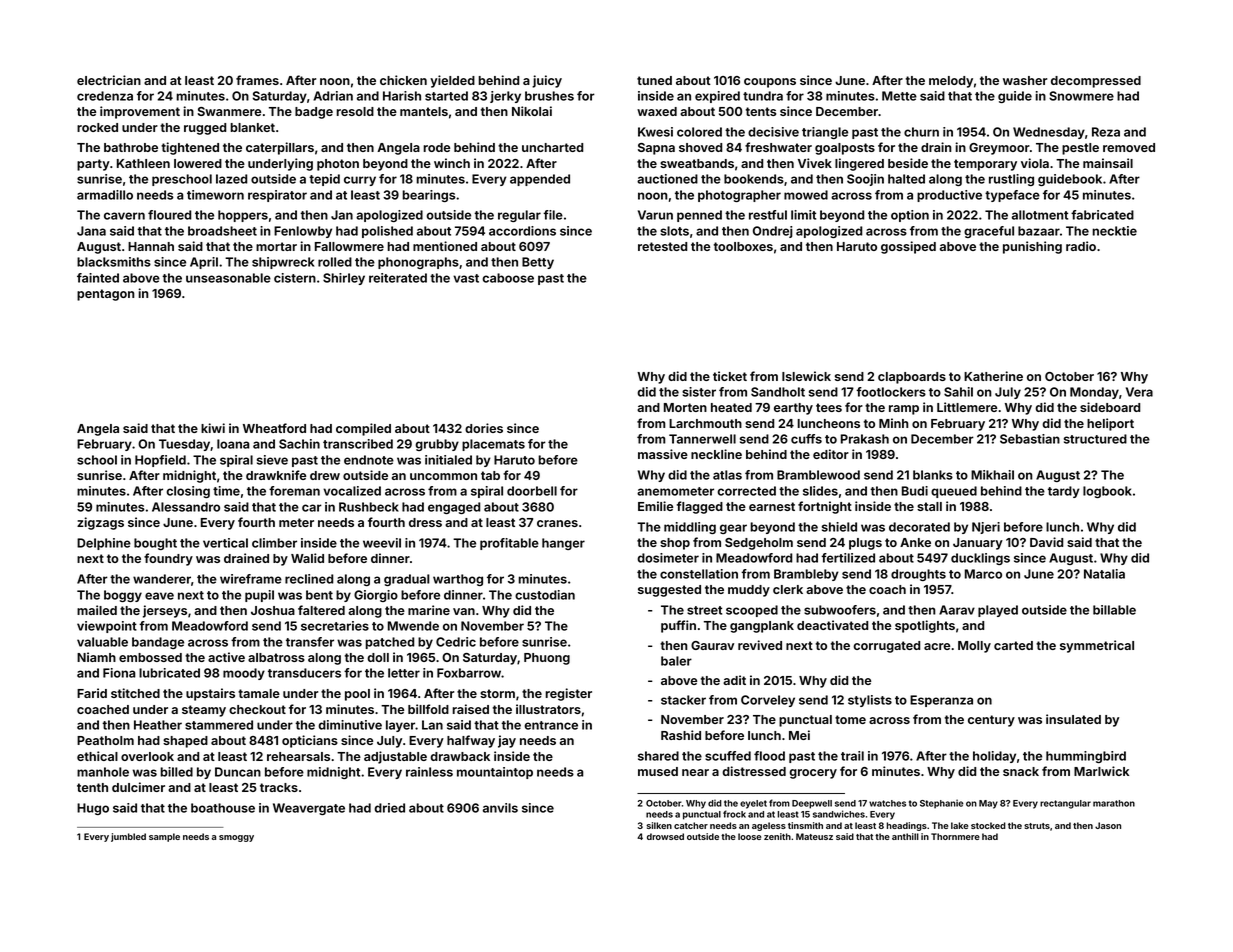  What do you see at coordinates (448, 460) in the page?
I see `initialed` at bounding box center [448, 460].
